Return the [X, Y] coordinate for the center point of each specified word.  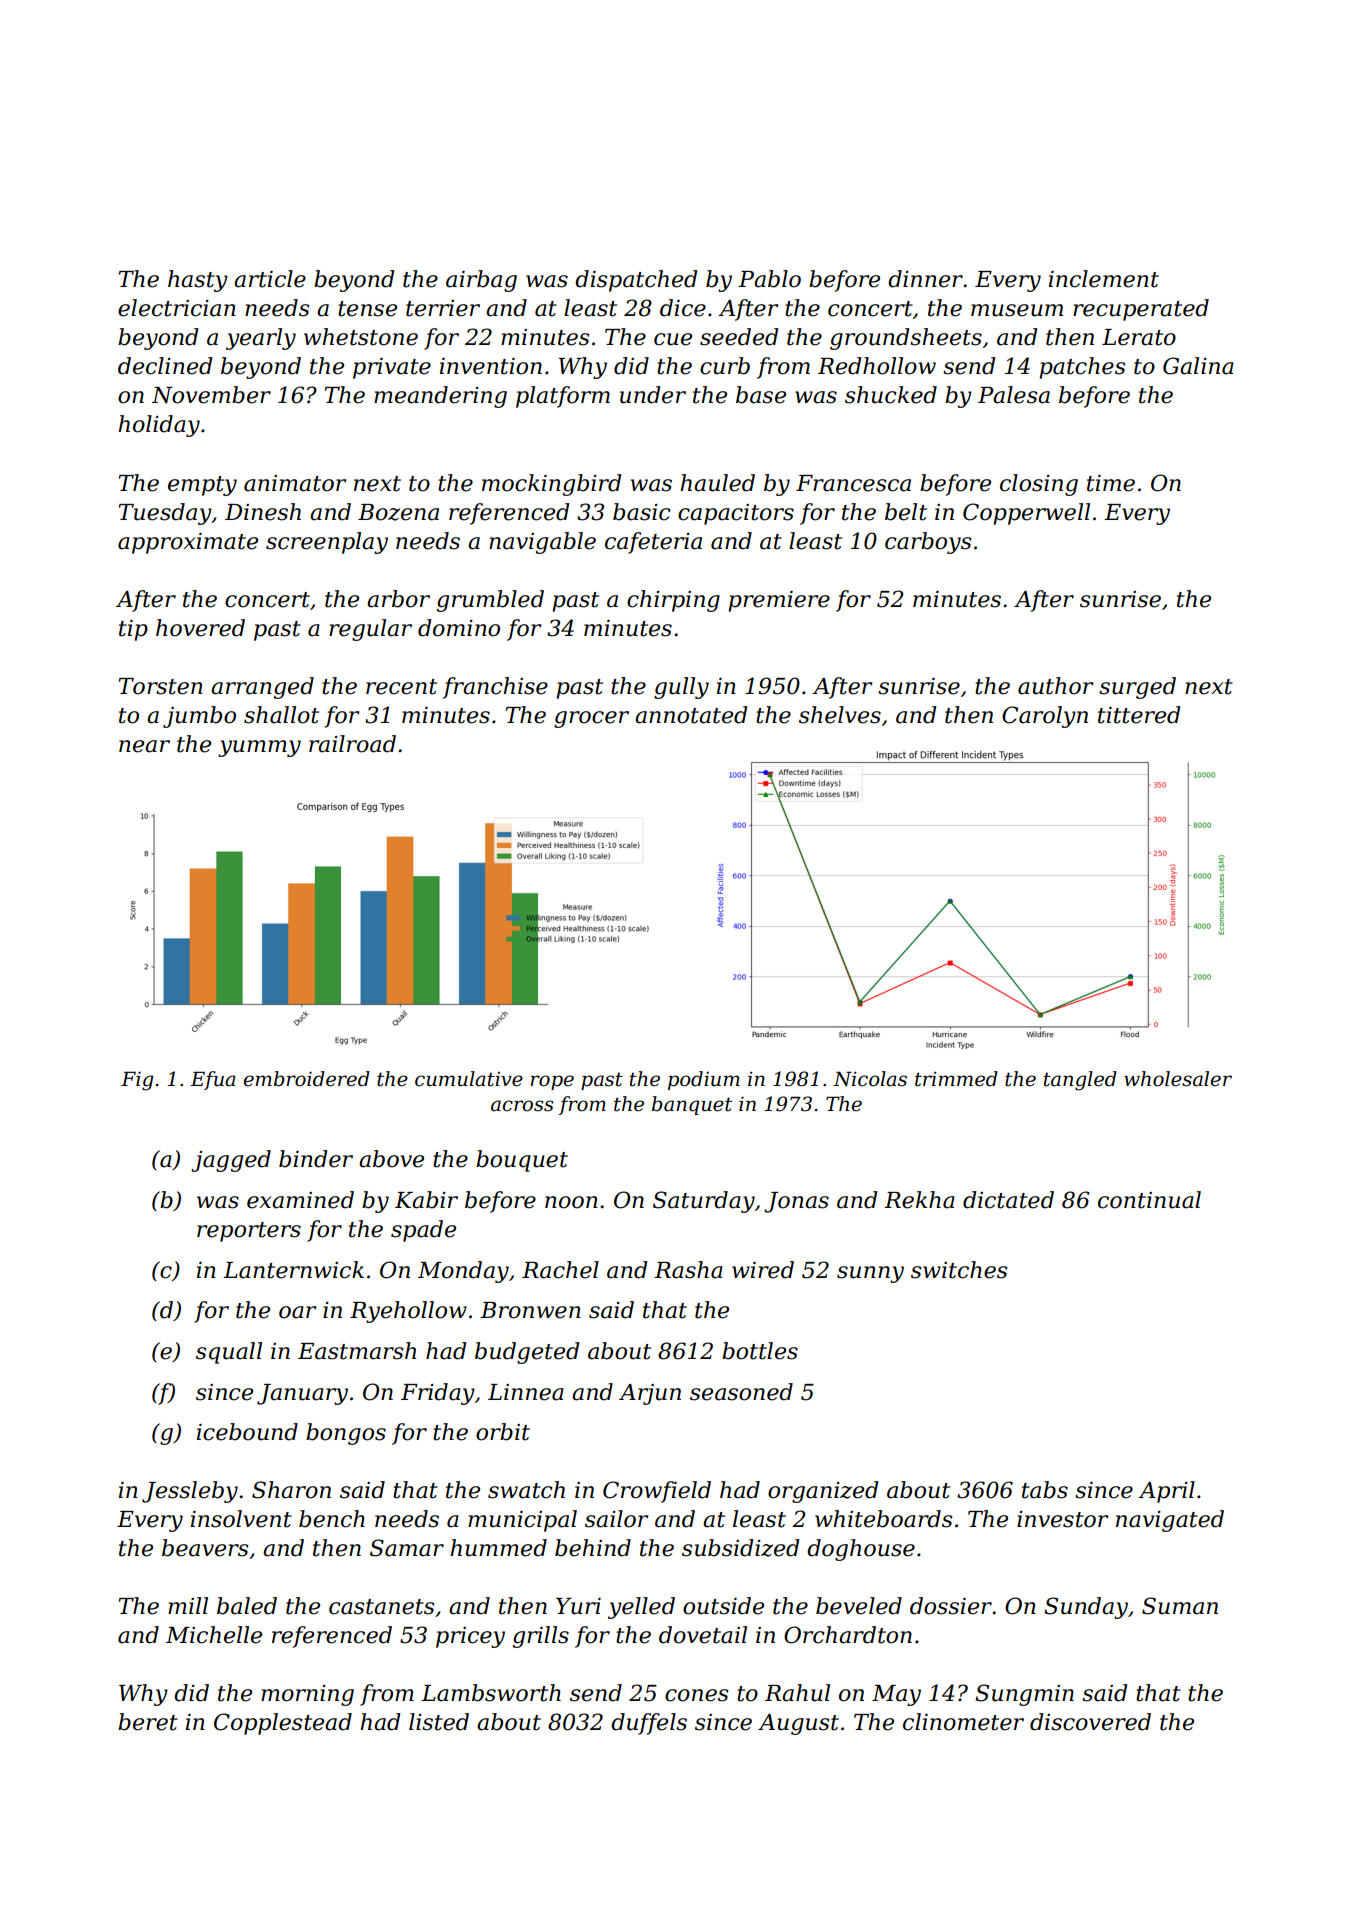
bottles [760, 1351]
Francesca [853, 483]
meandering [440, 397]
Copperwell [1026, 514]
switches [959, 1270]
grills [541, 1637]
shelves [840, 715]
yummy [259, 748]
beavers [205, 1548]
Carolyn [1045, 717]
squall [229, 1353]
